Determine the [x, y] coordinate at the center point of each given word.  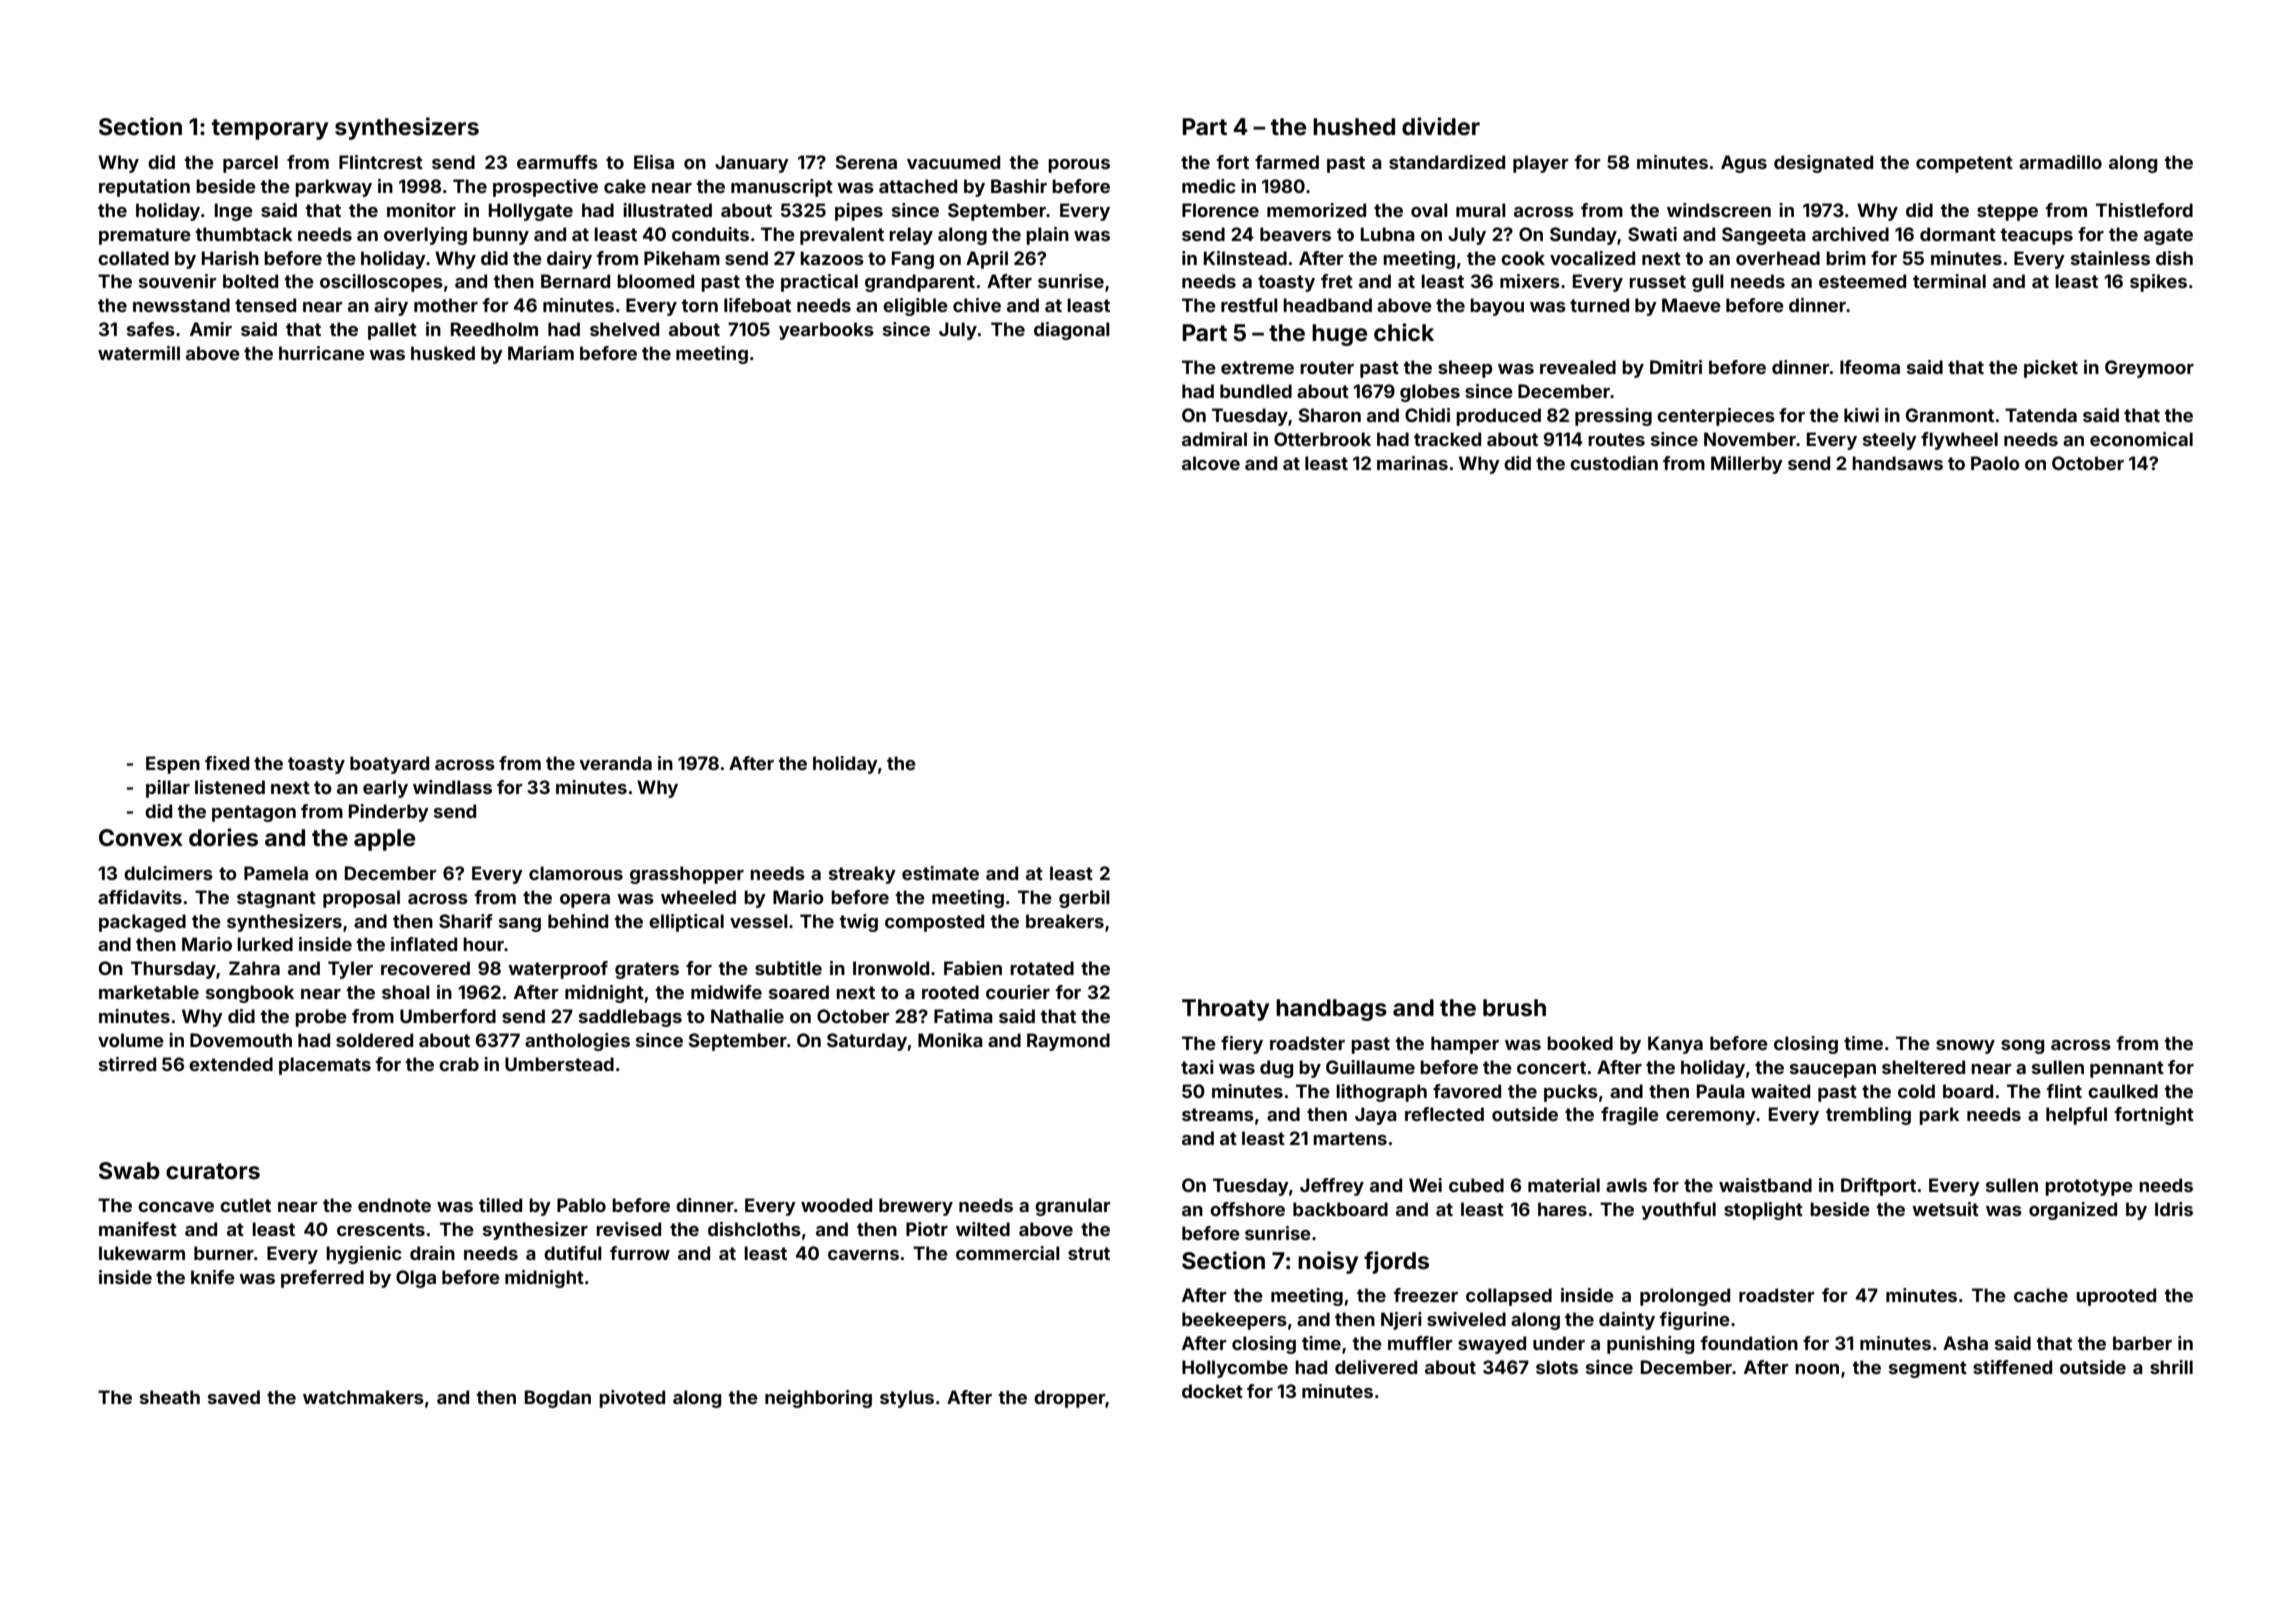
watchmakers [363, 1397]
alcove [1211, 463]
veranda [615, 763]
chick [1404, 332]
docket [1212, 1391]
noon [1817, 1369]
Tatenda [2041, 415]
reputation [144, 188]
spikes [2158, 283]
